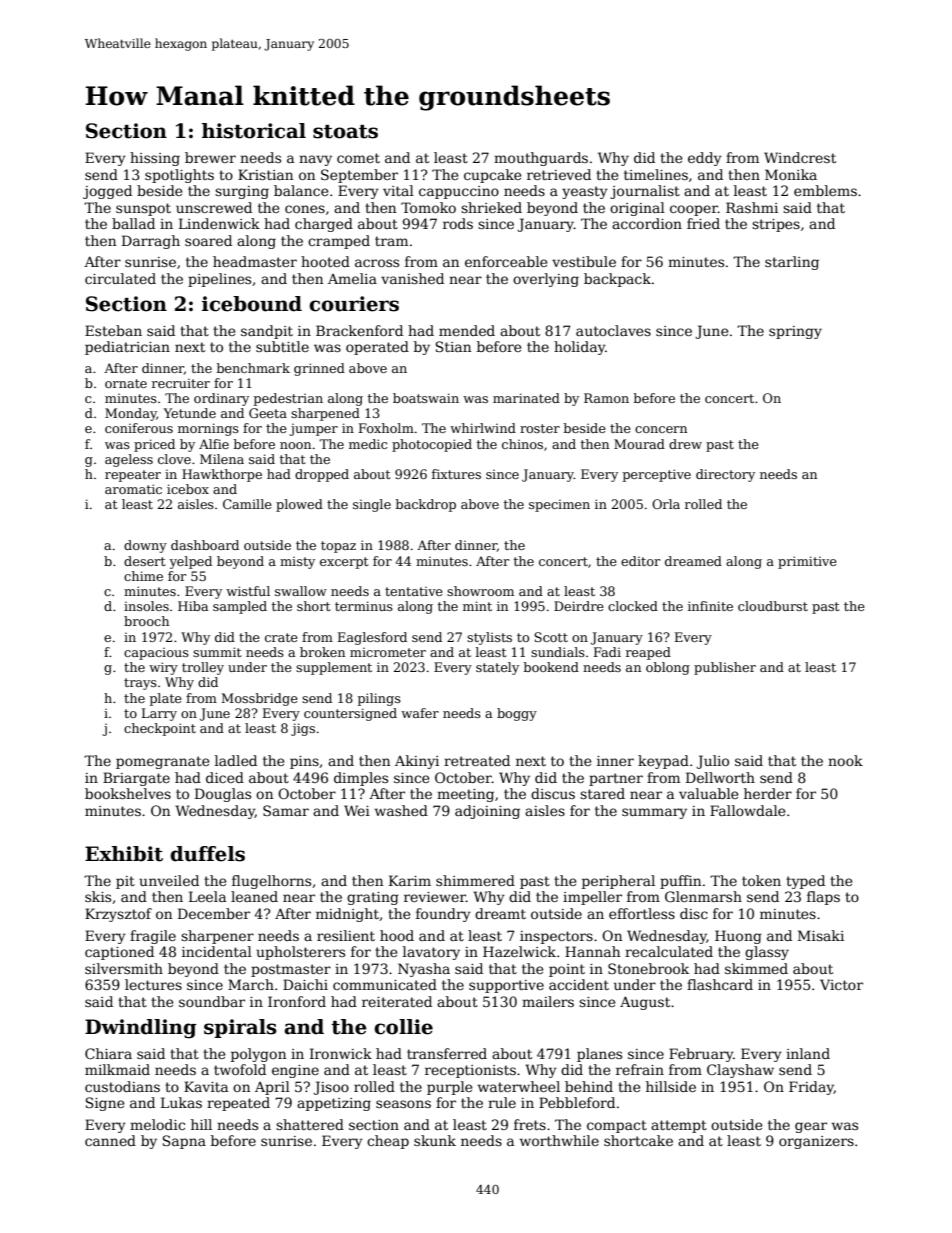 The width and height of the screenshot is (952, 1233). I want to click on Victor, so click(841, 984).
